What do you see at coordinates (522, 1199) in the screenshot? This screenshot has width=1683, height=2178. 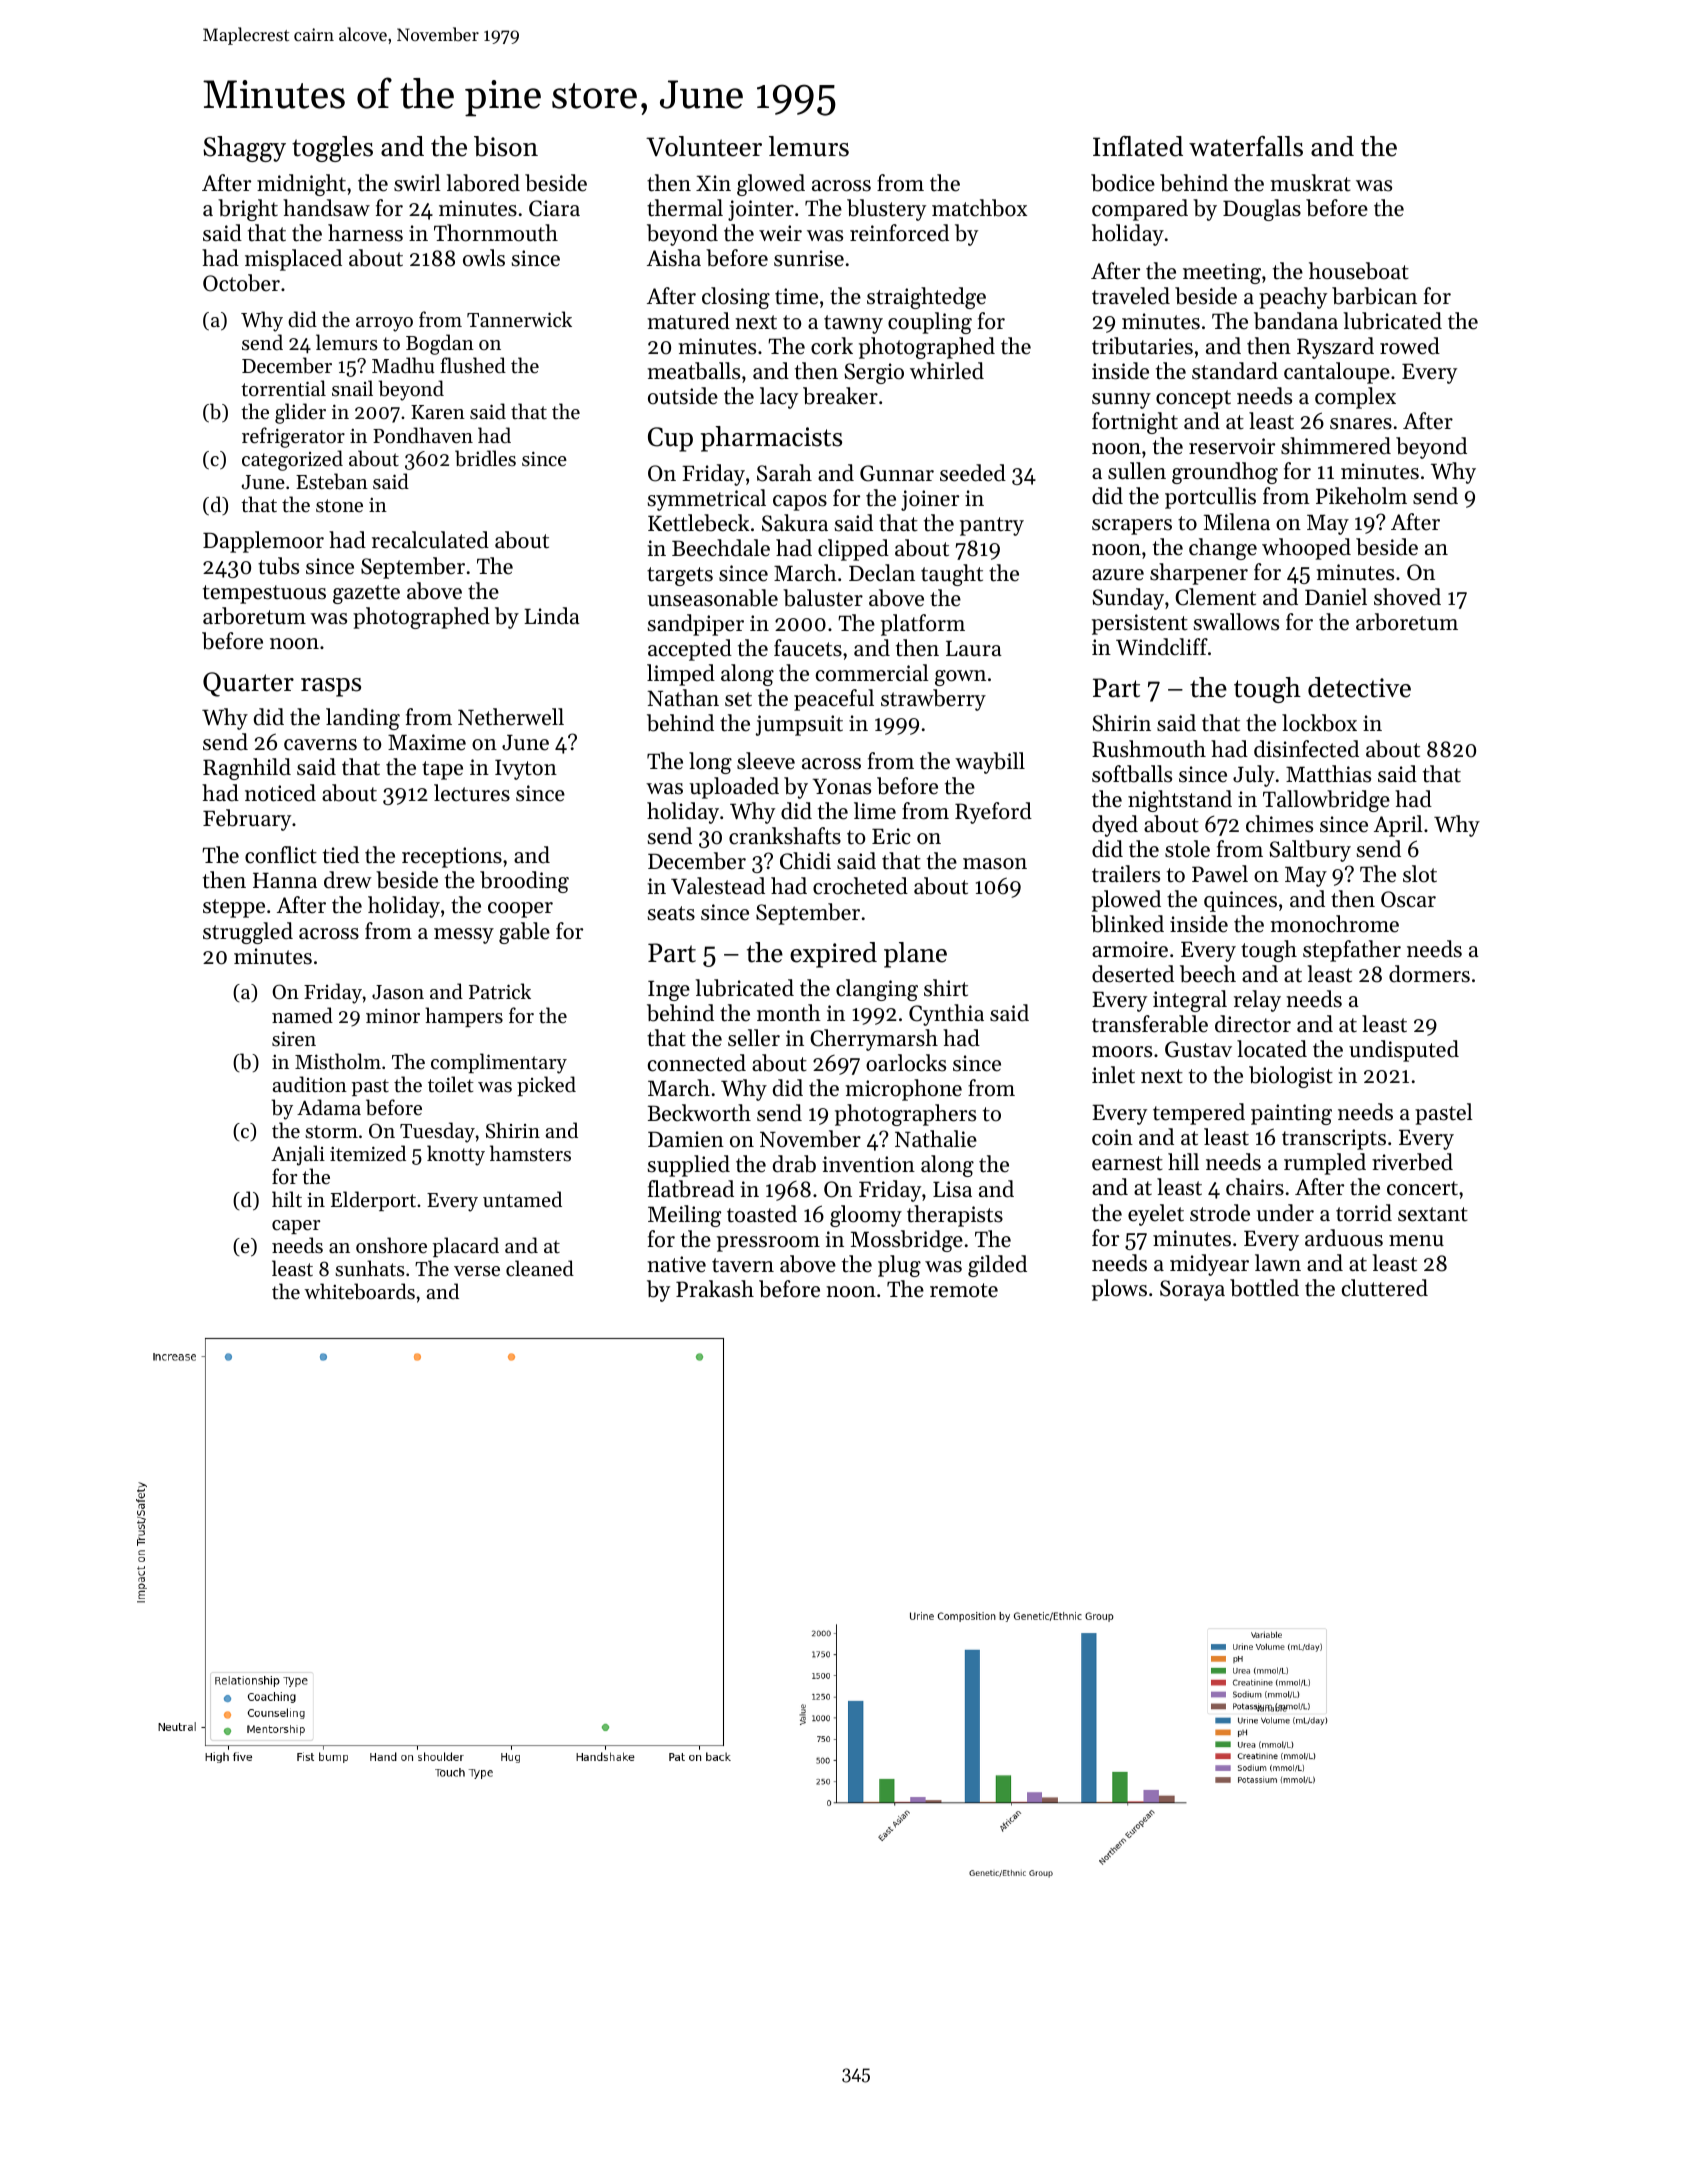 I see `untamed` at bounding box center [522, 1199].
